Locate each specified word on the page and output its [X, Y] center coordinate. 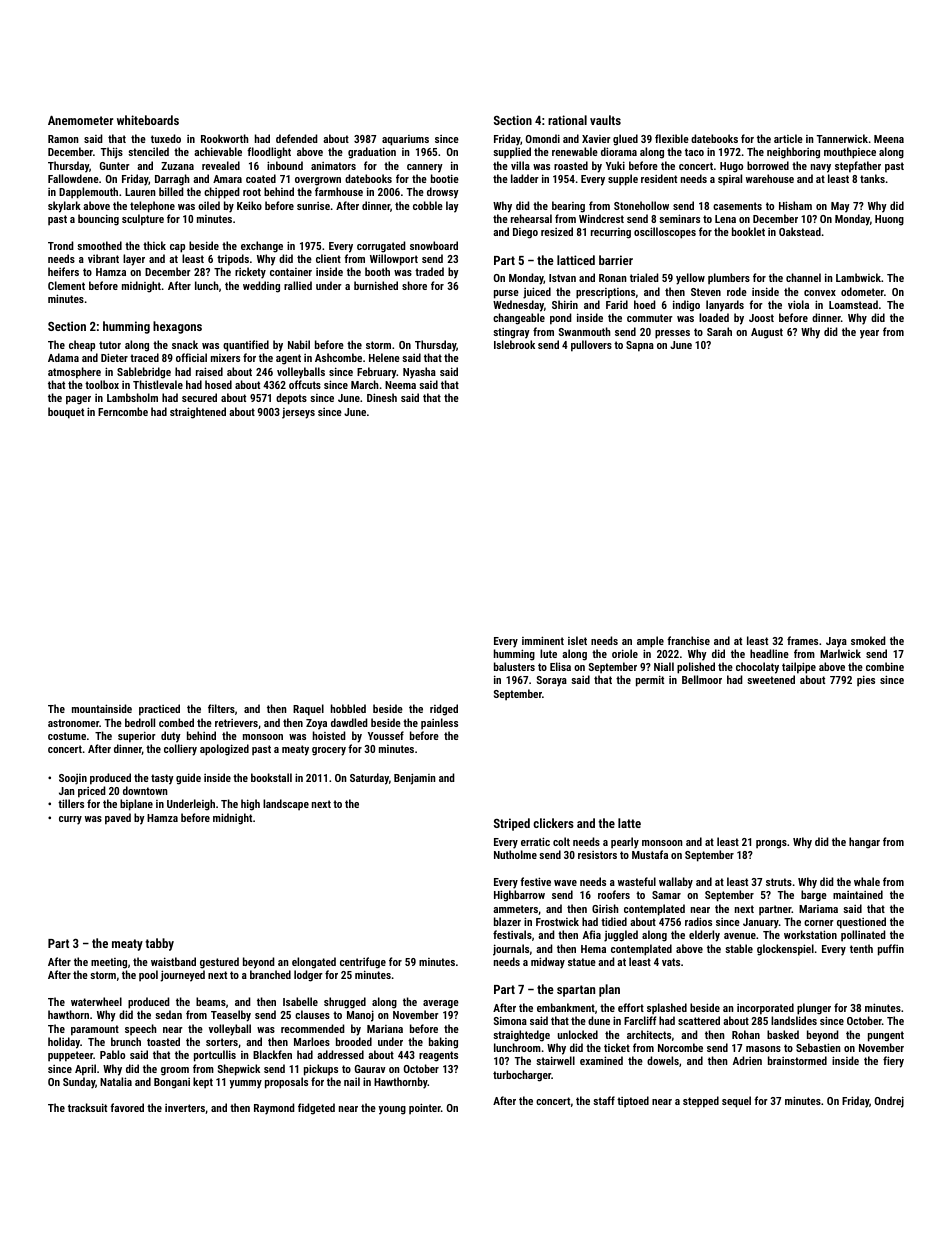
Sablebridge [144, 373]
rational [567, 120]
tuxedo [166, 138]
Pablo [112, 1054]
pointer [425, 1109]
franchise [688, 640]
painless [439, 724]
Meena [889, 139]
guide [188, 779]
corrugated [381, 247]
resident [659, 178]
